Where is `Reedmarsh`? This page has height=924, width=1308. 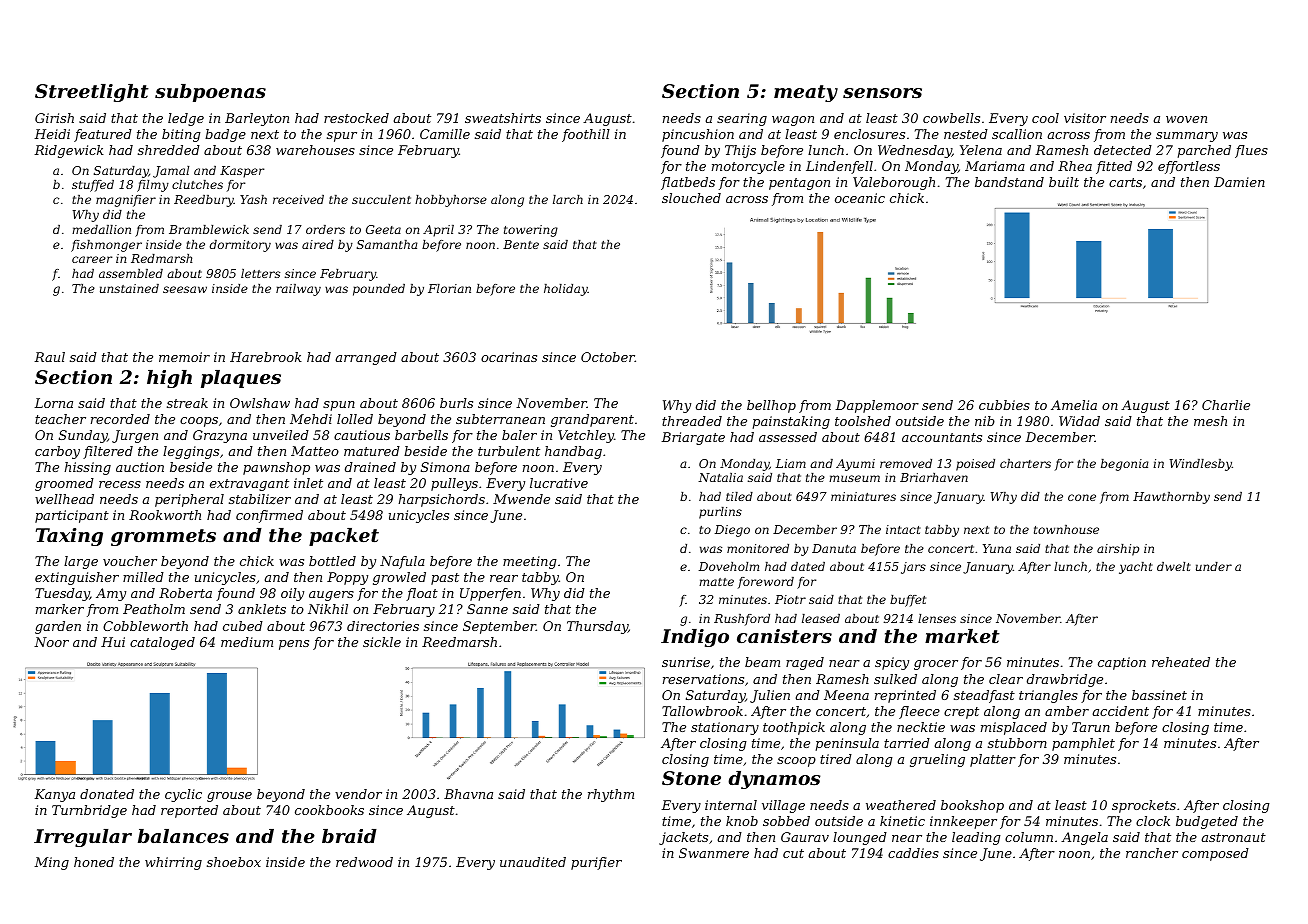
Reedmarsh is located at coordinates (459, 642).
